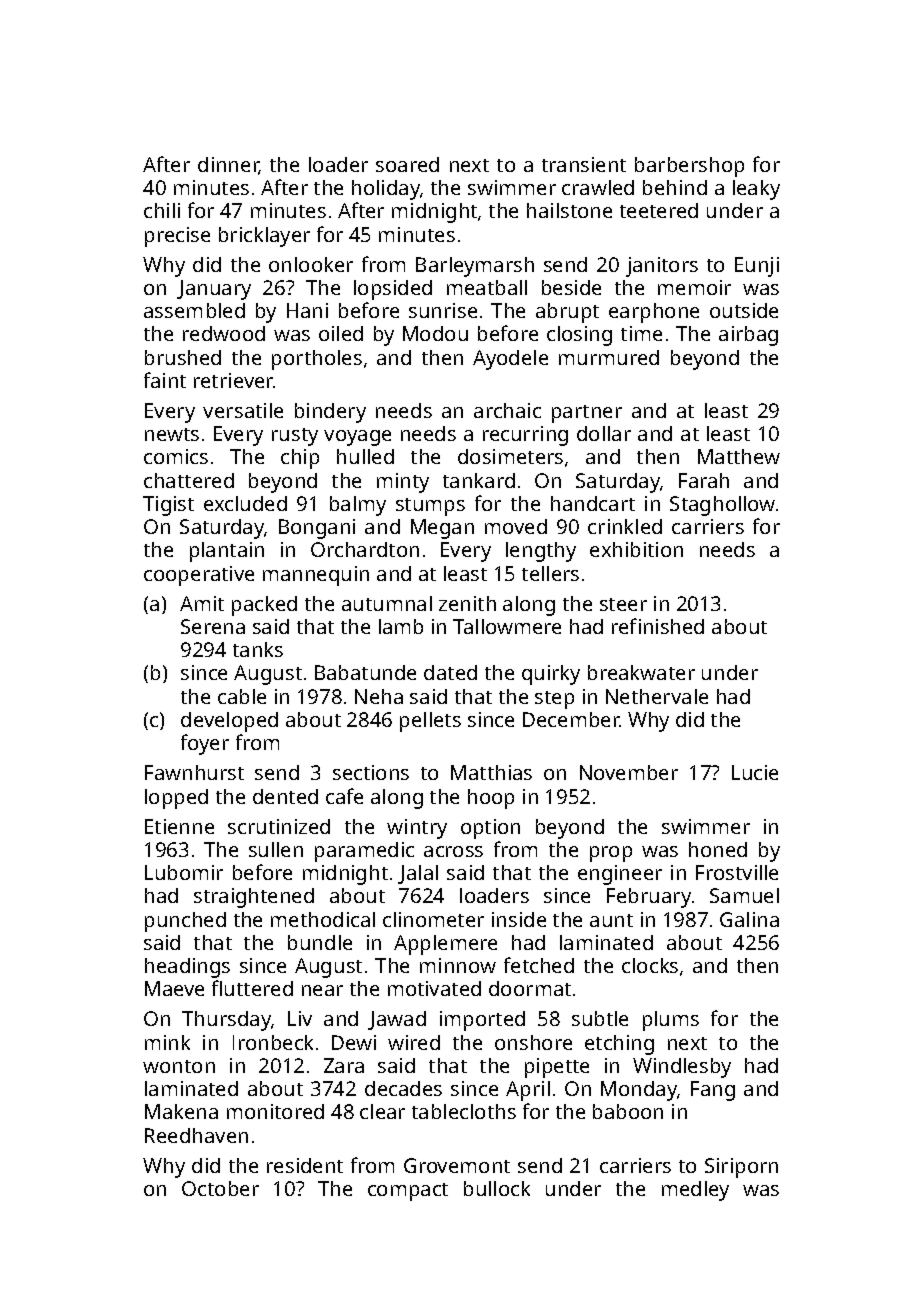  Describe the element at coordinates (407, 164) in the page. I see `soared` at that location.
